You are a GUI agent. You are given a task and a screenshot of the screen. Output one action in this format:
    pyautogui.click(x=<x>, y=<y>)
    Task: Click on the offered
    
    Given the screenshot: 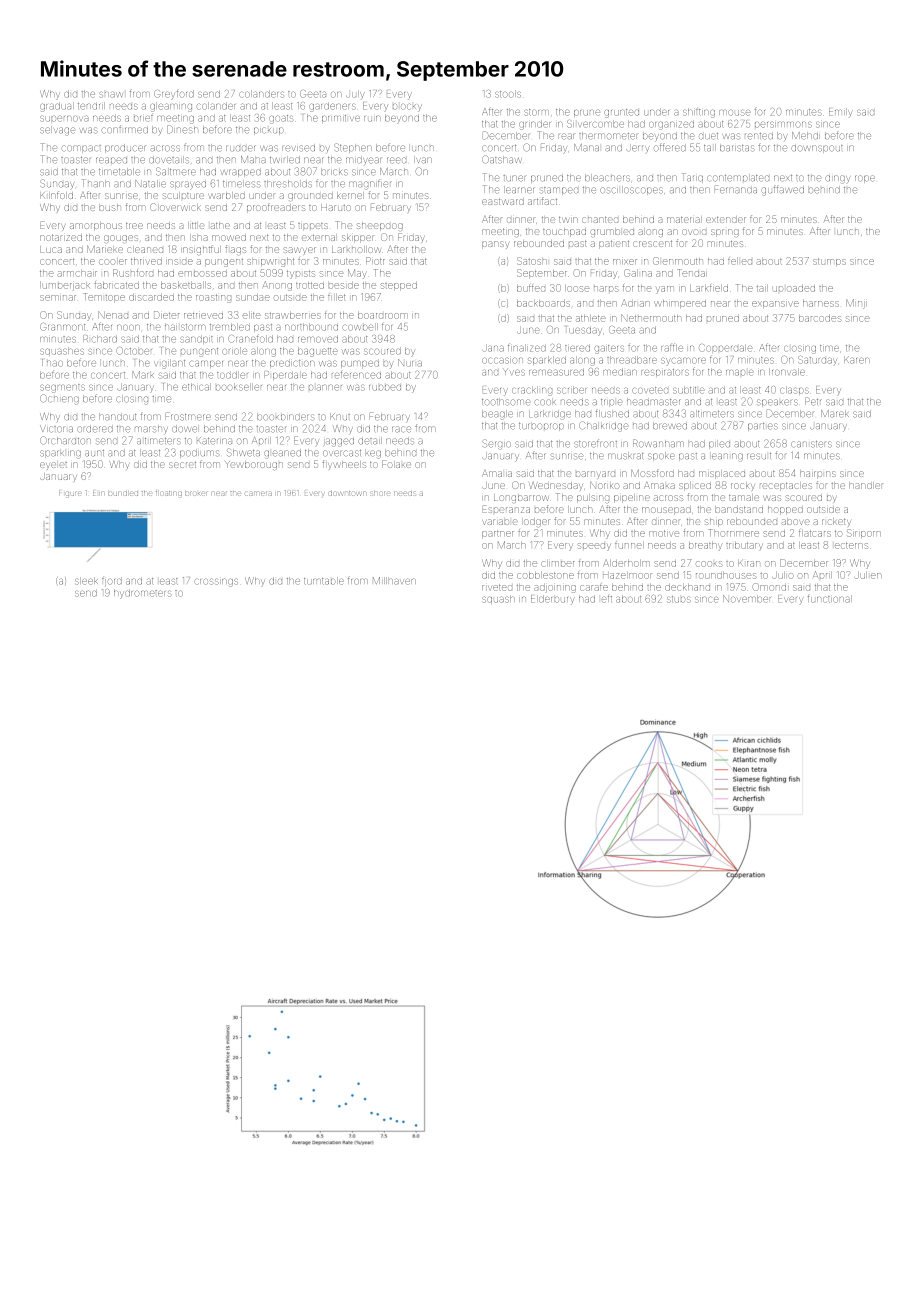 What is the action you would take?
    pyautogui.click(x=670, y=147)
